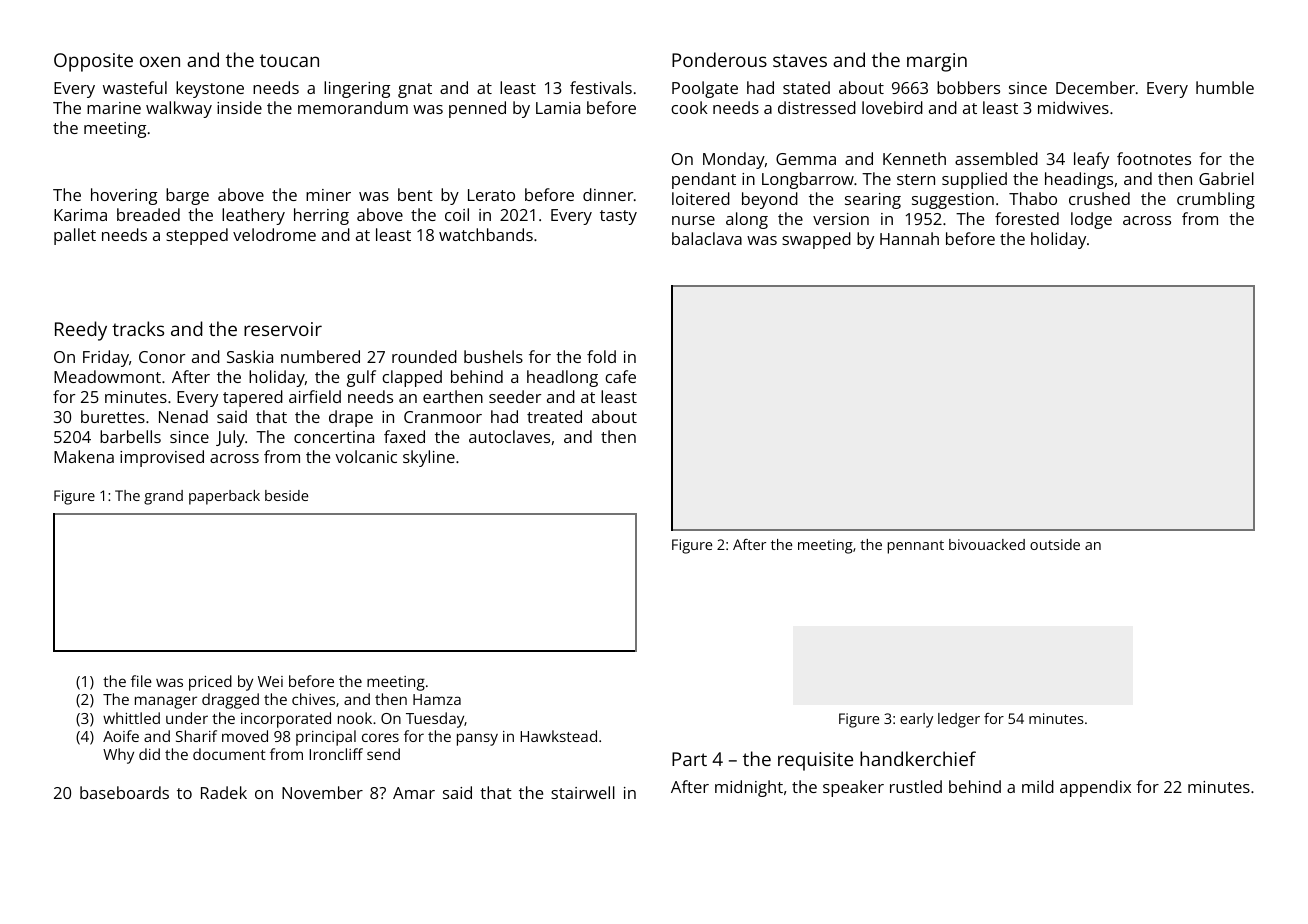 Image resolution: width=1308 pixels, height=924 pixels. Describe the element at coordinates (749, 788) in the screenshot. I see `midnight` at that location.
